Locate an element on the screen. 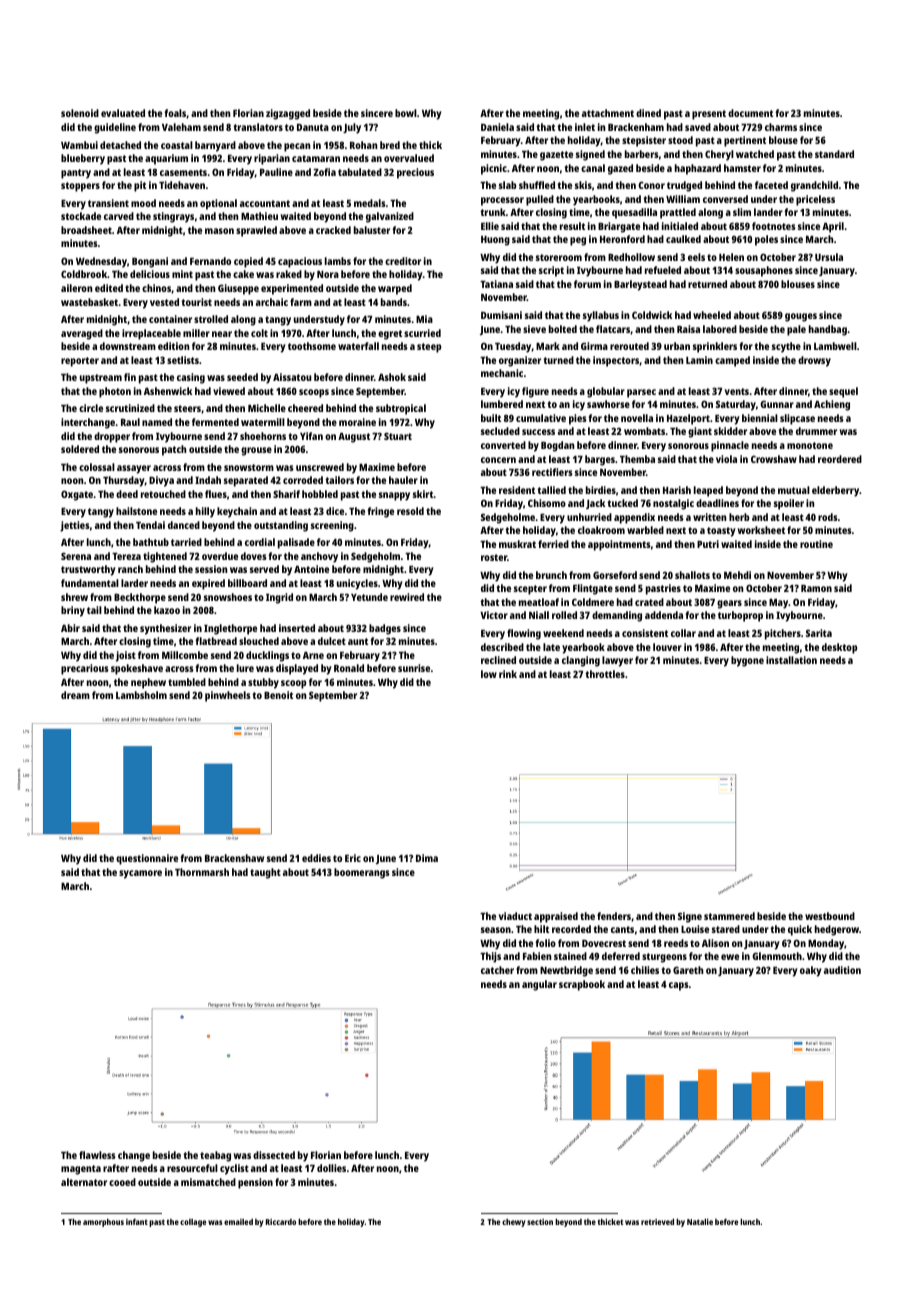 The image size is (924, 1308). quick is located at coordinates (800, 930).
